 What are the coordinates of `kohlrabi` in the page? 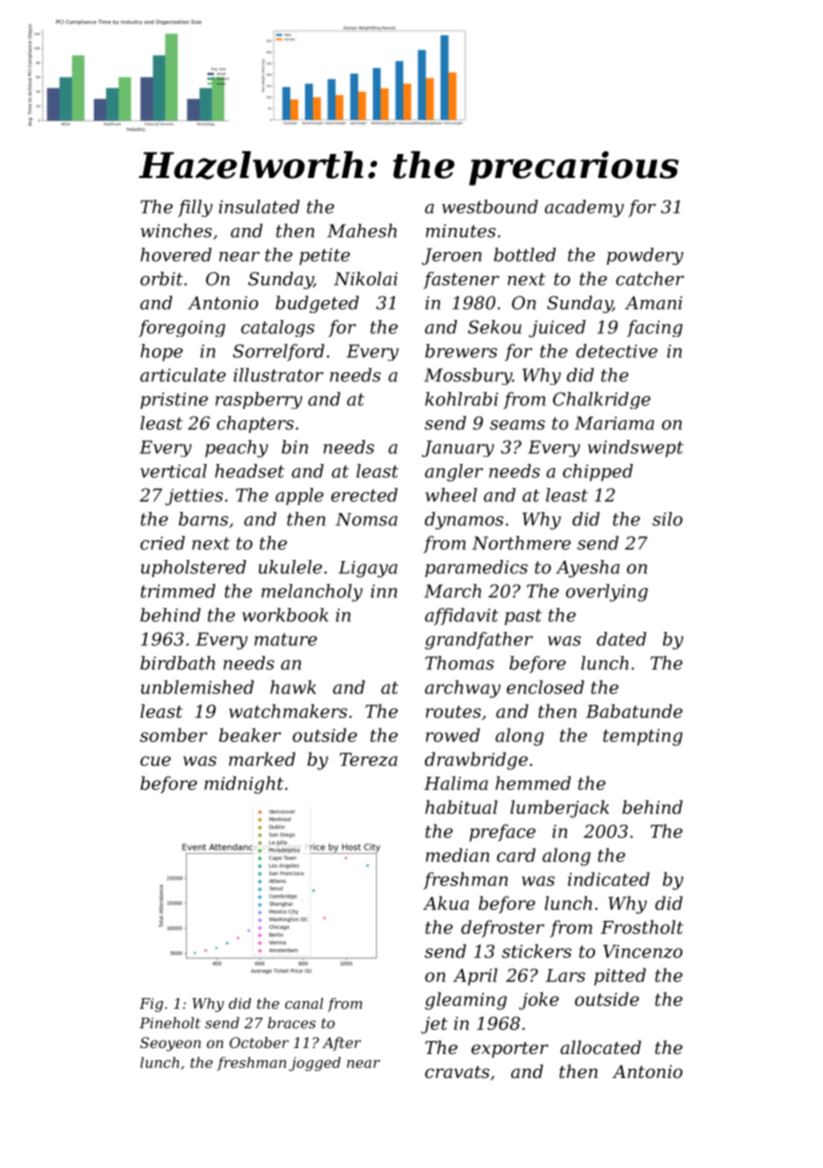 It's located at (461, 399).
